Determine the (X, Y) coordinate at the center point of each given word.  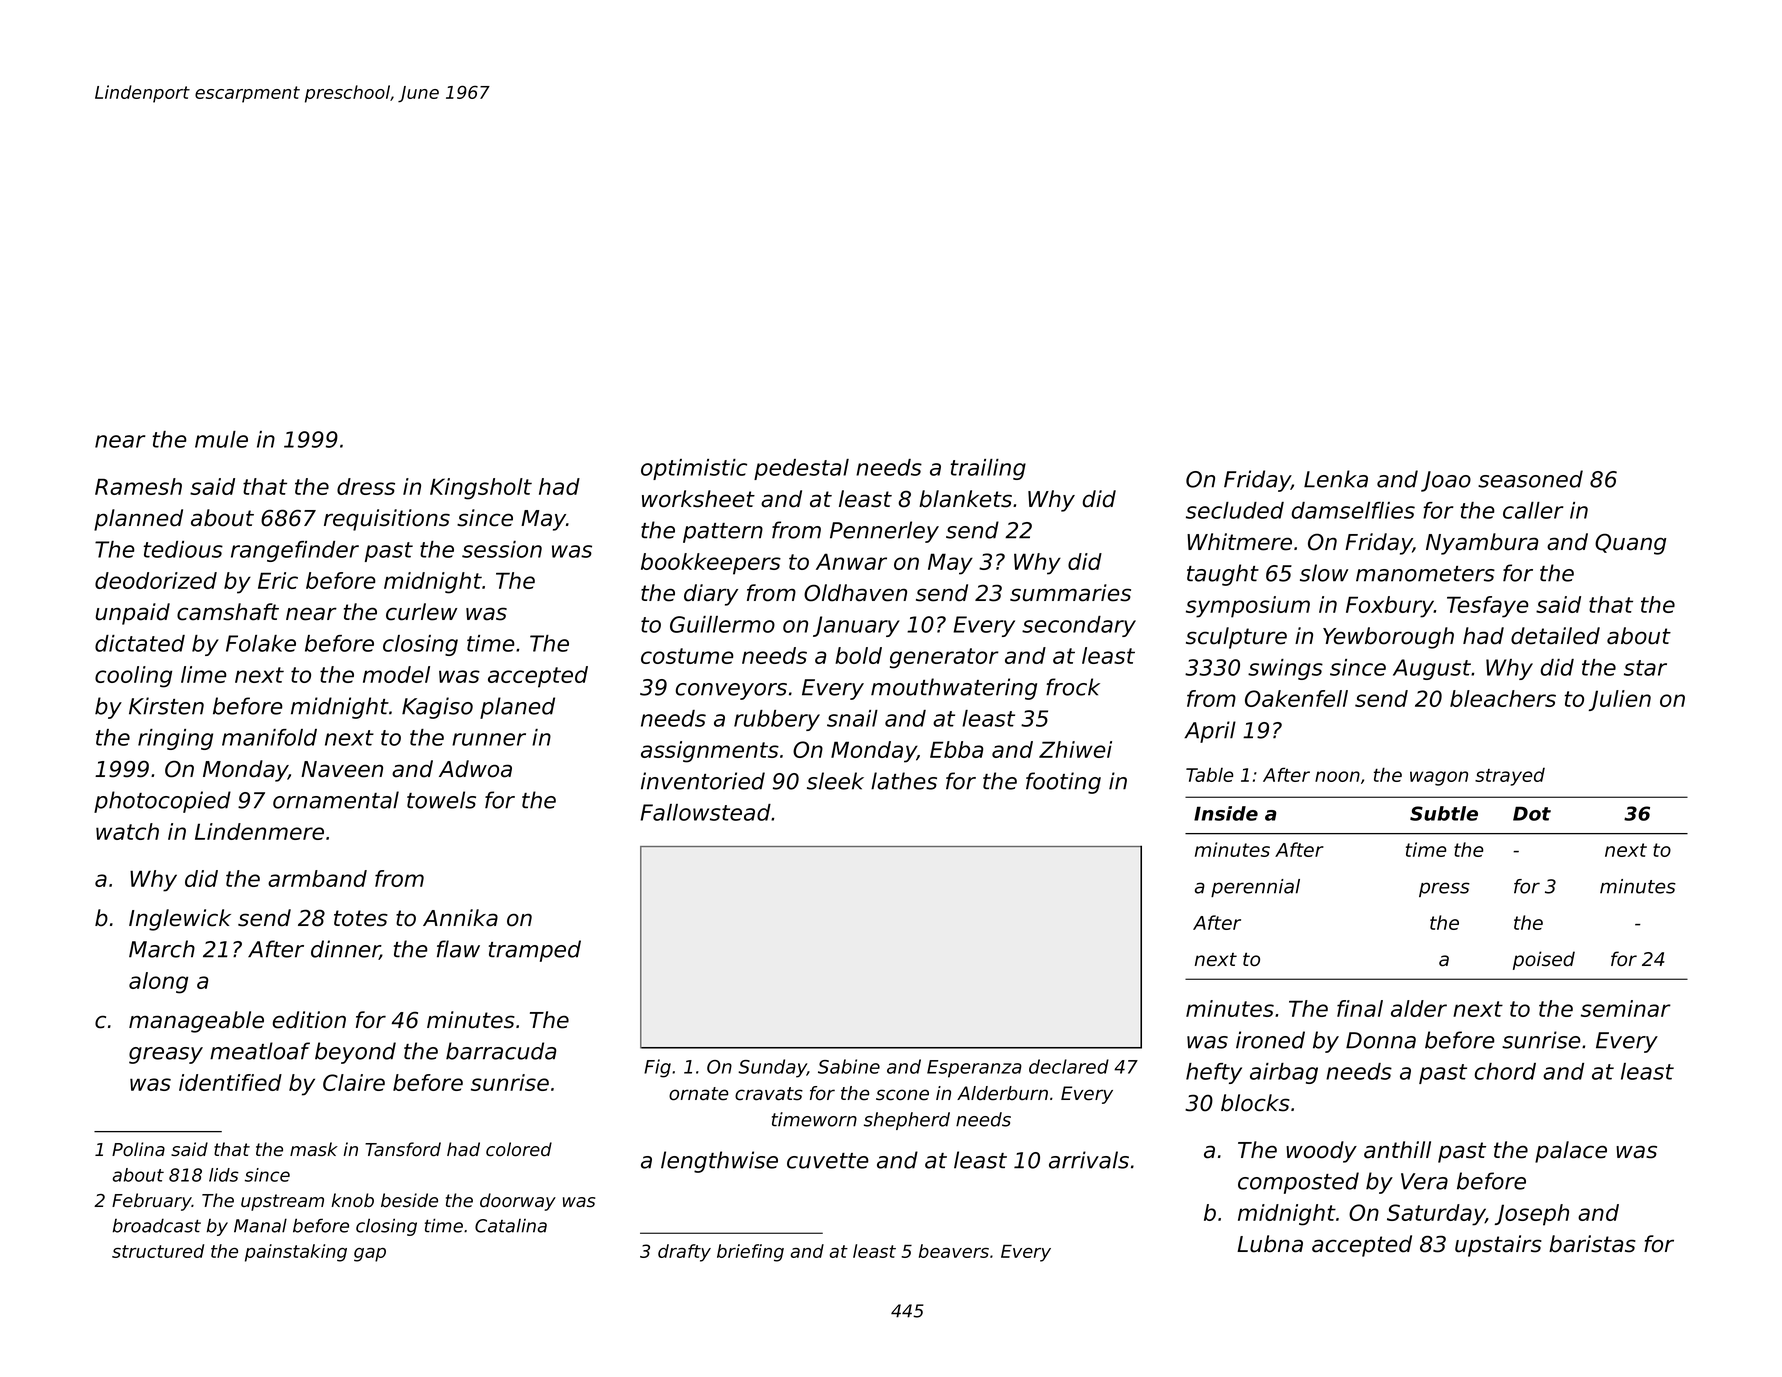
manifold (269, 737)
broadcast (157, 1225)
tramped (535, 951)
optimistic (694, 469)
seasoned (1530, 479)
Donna (1381, 1040)
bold (858, 655)
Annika (460, 918)
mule (221, 439)
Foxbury (1390, 607)
